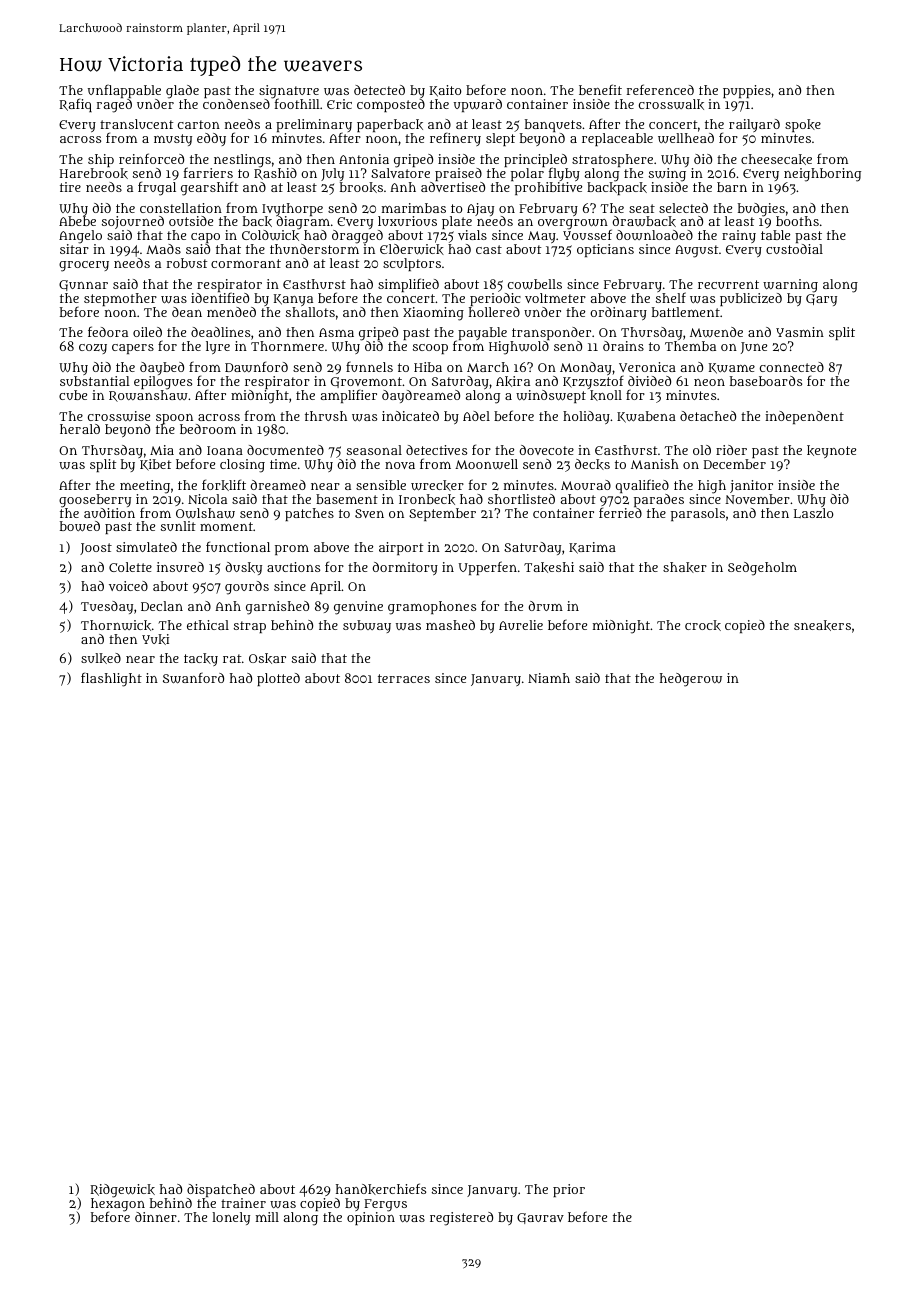 This screenshot has width=924, height=1308. What do you see at coordinates (70, 187) in the screenshot?
I see `tire` at bounding box center [70, 187].
